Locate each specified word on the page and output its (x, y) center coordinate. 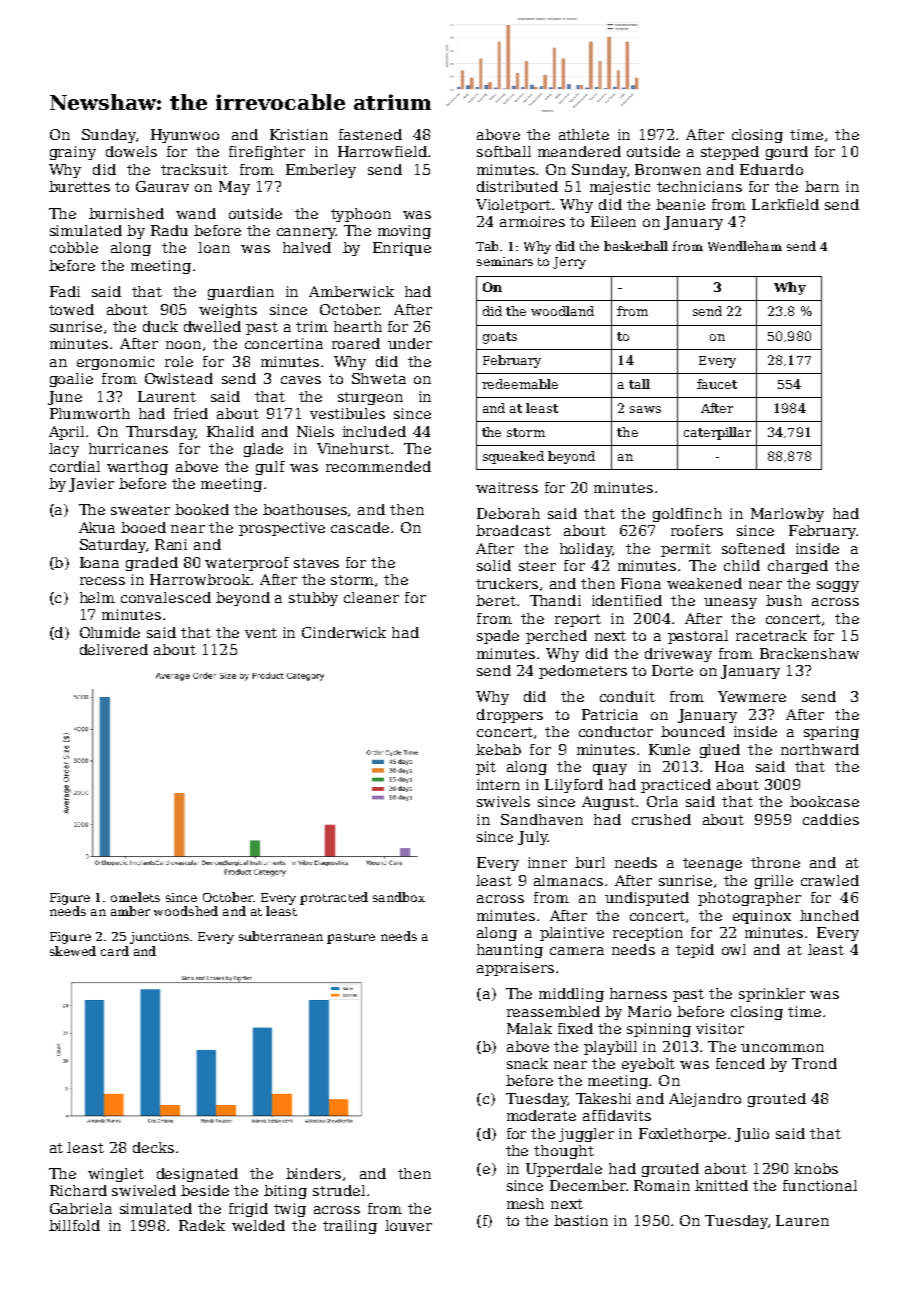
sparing (831, 733)
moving (404, 232)
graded (152, 564)
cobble (74, 247)
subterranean (281, 936)
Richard (78, 1190)
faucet (717, 384)
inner (547, 862)
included (374, 431)
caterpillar (717, 433)
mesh (525, 1203)
